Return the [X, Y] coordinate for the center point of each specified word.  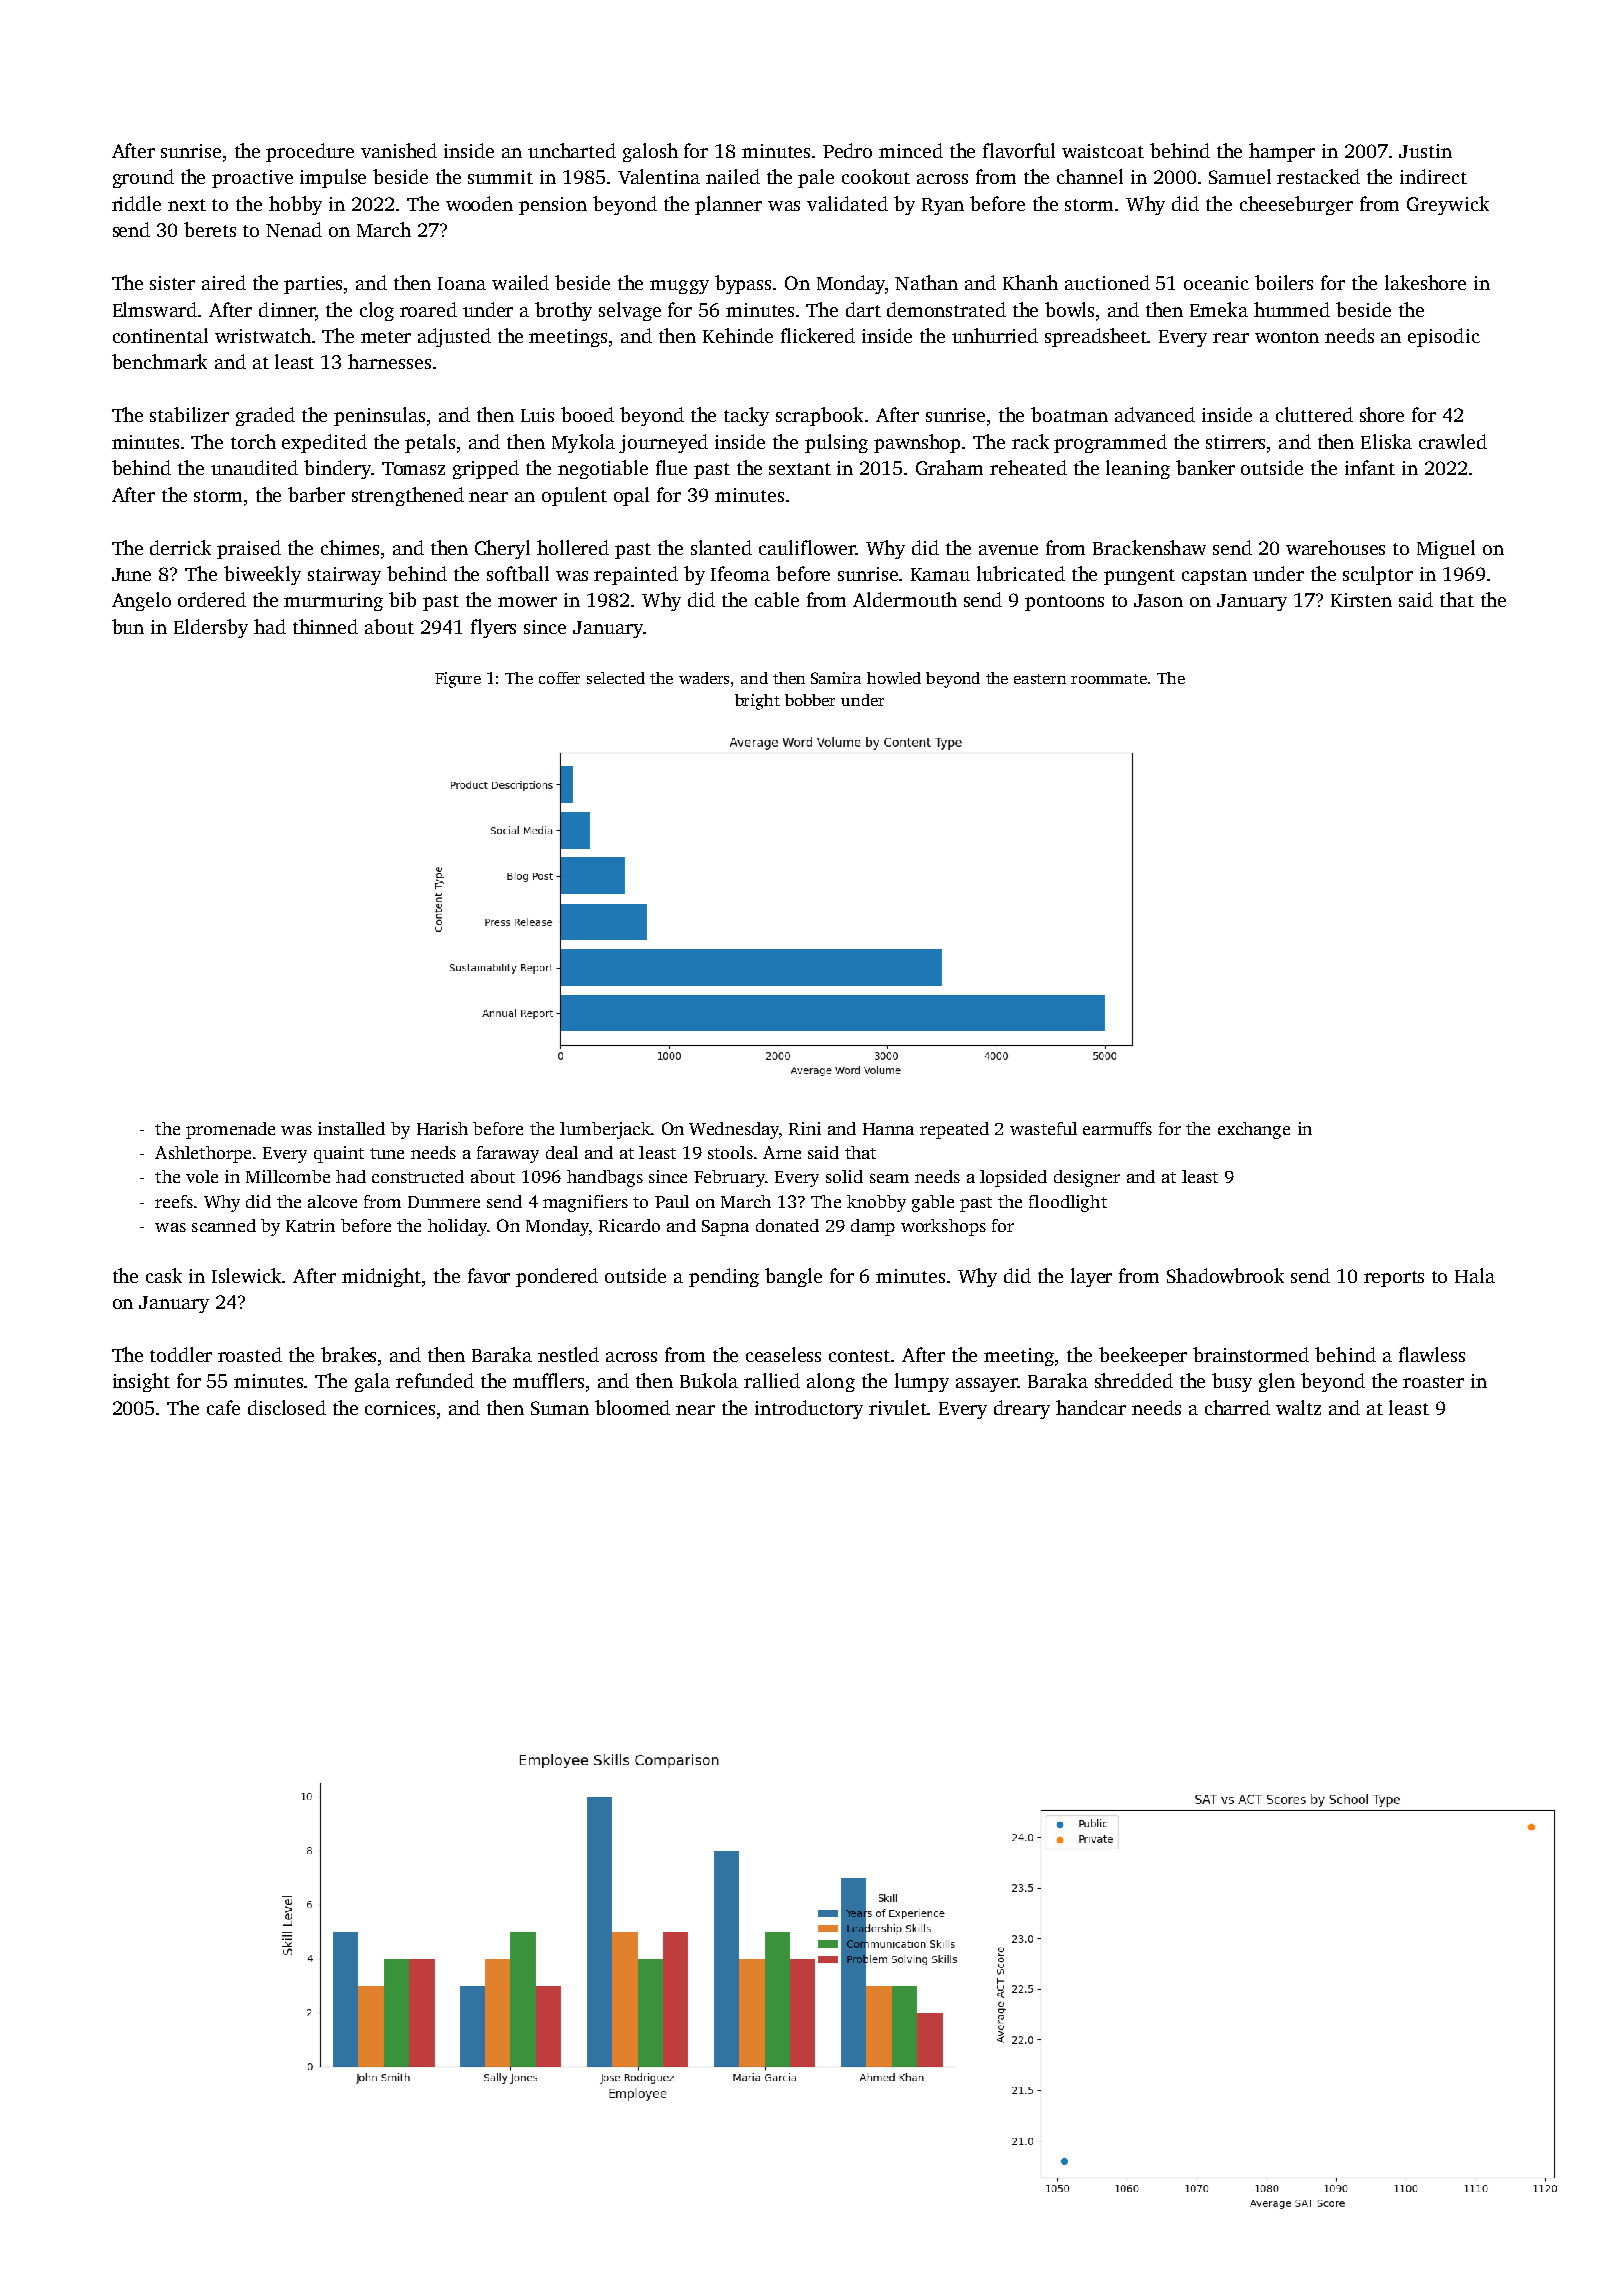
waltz [1298, 1407]
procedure [310, 152]
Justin [1425, 151]
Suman [560, 1408]
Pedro [847, 150]
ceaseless [783, 1354]
